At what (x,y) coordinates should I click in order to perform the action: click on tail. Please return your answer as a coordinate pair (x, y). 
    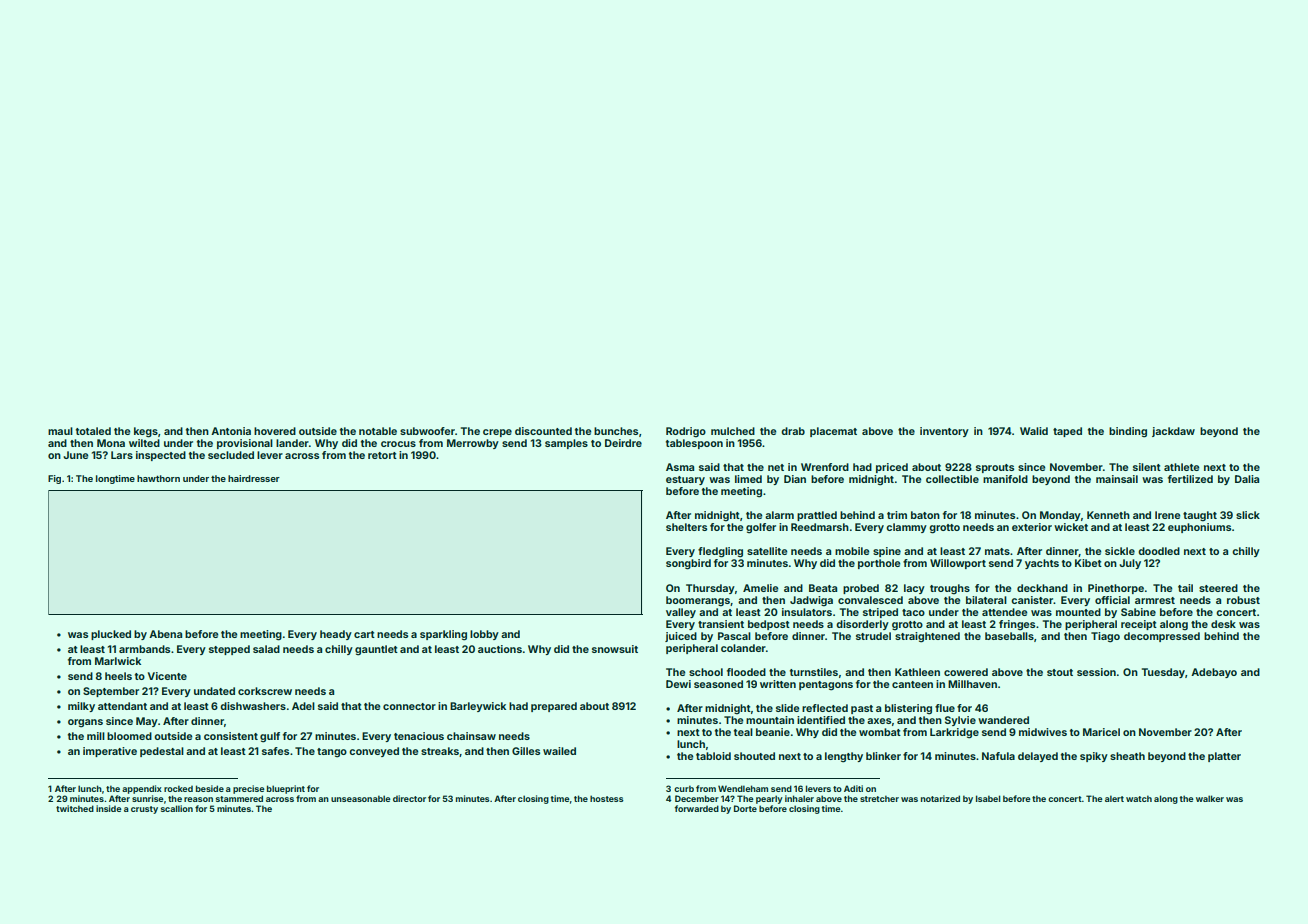
    Looking at the image, I should click on (1185, 588).
